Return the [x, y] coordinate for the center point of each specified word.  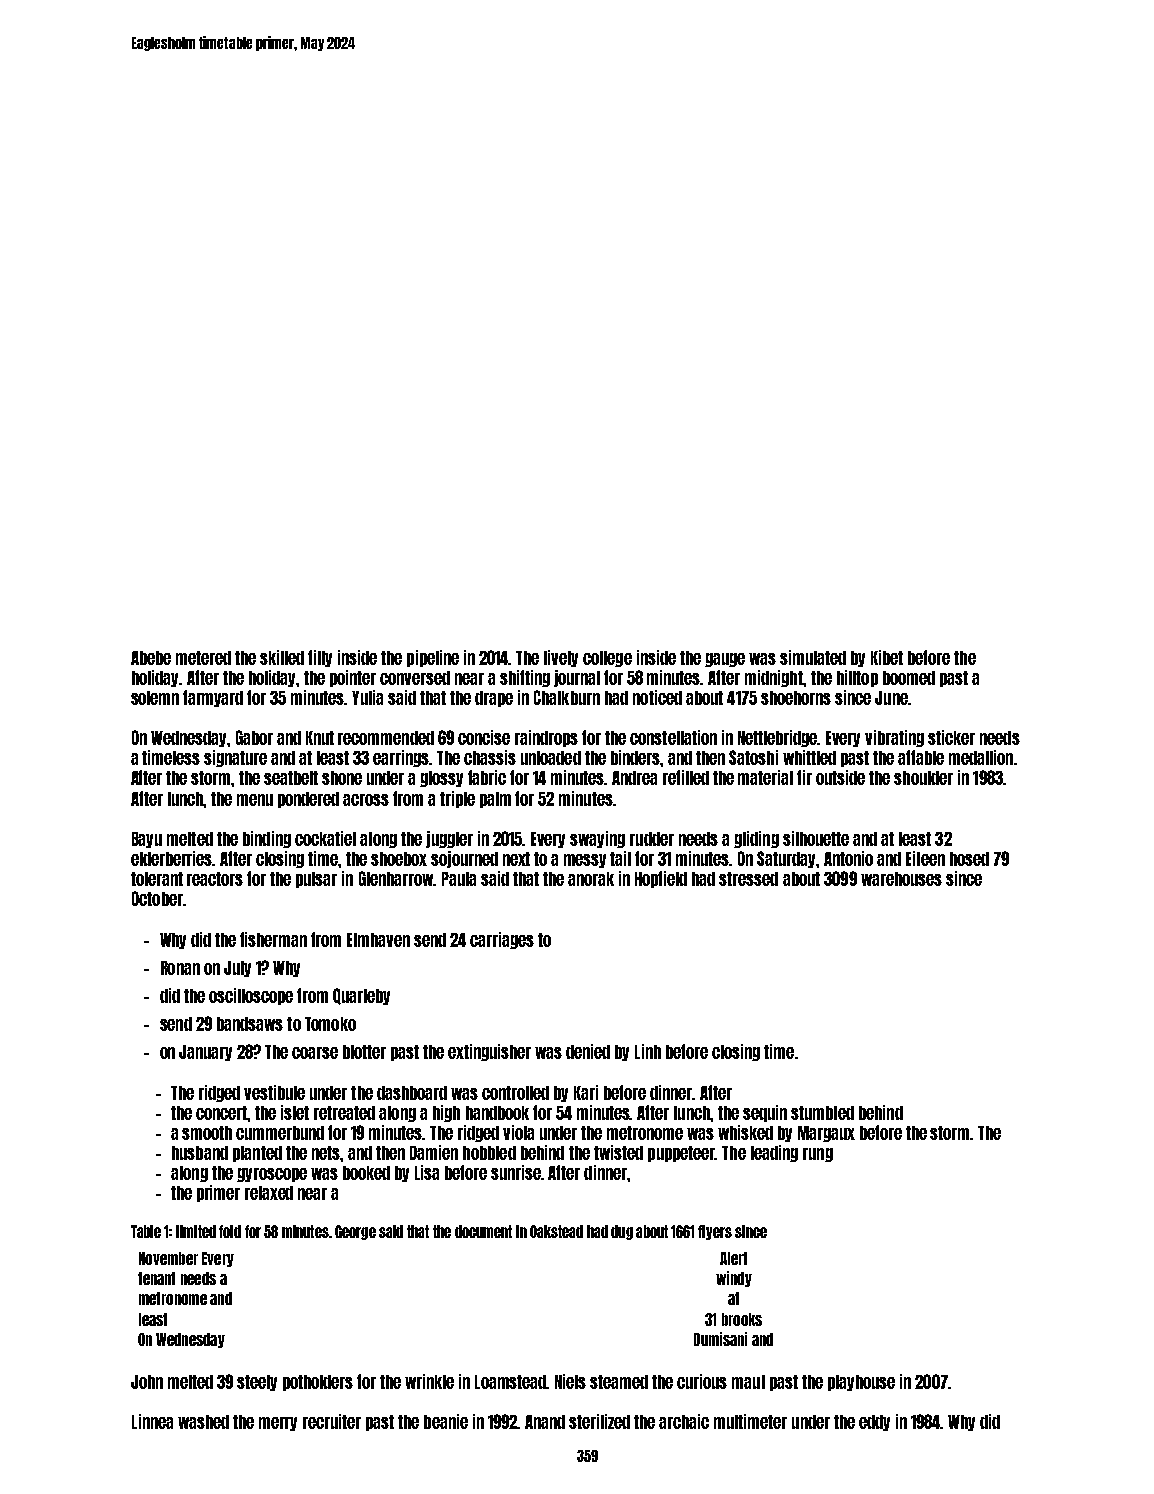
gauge [725, 660]
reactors [215, 879]
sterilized [599, 1421]
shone [342, 778]
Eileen [925, 858]
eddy [874, 1423]
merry [278, 1424]
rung [818, 1155]
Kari [586, 1092]
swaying [597, 839]
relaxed [269, 1193]
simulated [813, 657]
